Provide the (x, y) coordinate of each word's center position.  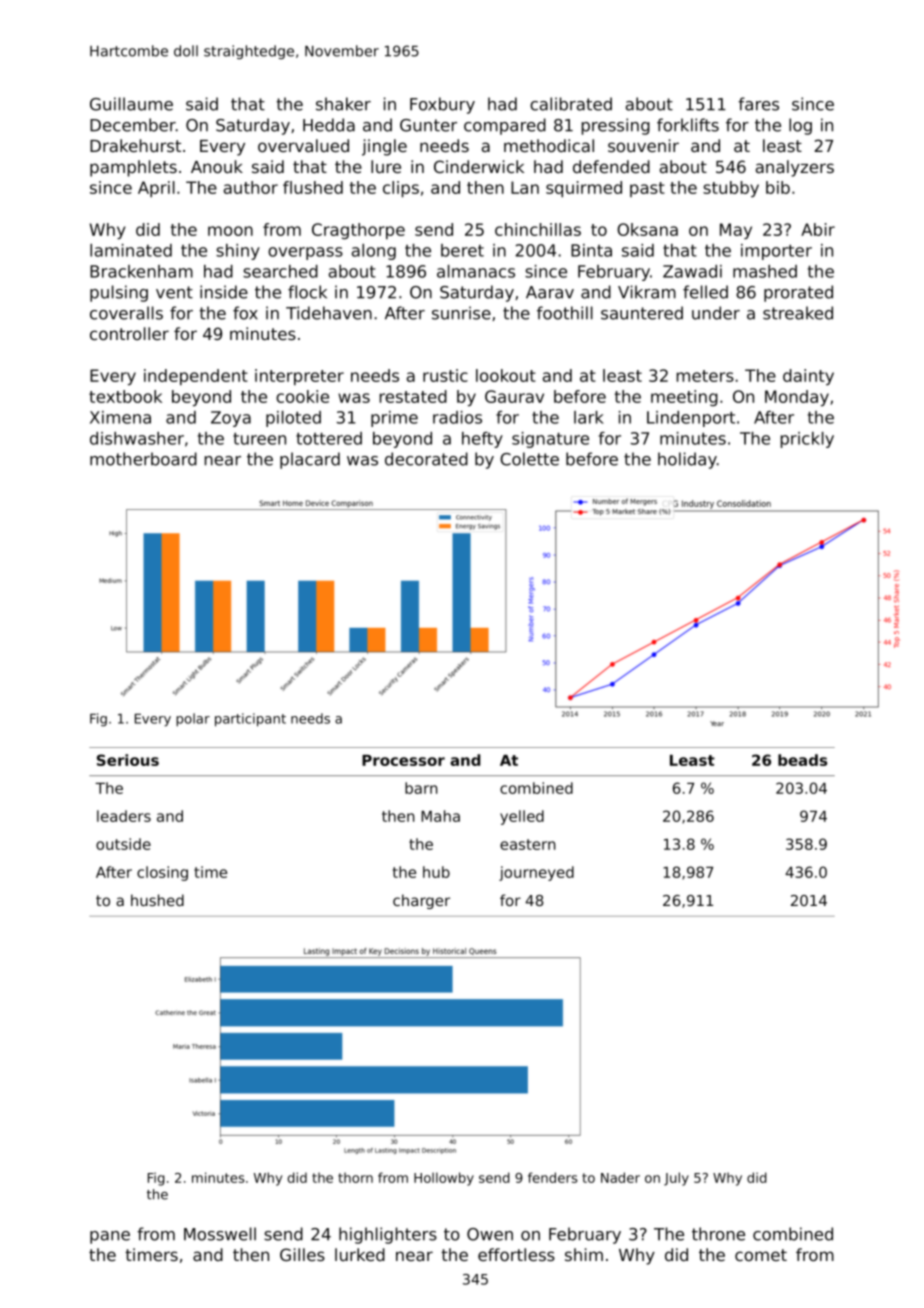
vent (174, 292)
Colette (529, 459)
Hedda (329, 125)
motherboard (143, 459)
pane (110, 1237)
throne (718, 1234)
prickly (807, 440)
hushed (157, 900)
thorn (355, 1177)
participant (250, 720)
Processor (403, 760)
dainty (808, 377)
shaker (343, 104)
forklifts (688, 125)
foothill (565, 313)
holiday (687, 460)
